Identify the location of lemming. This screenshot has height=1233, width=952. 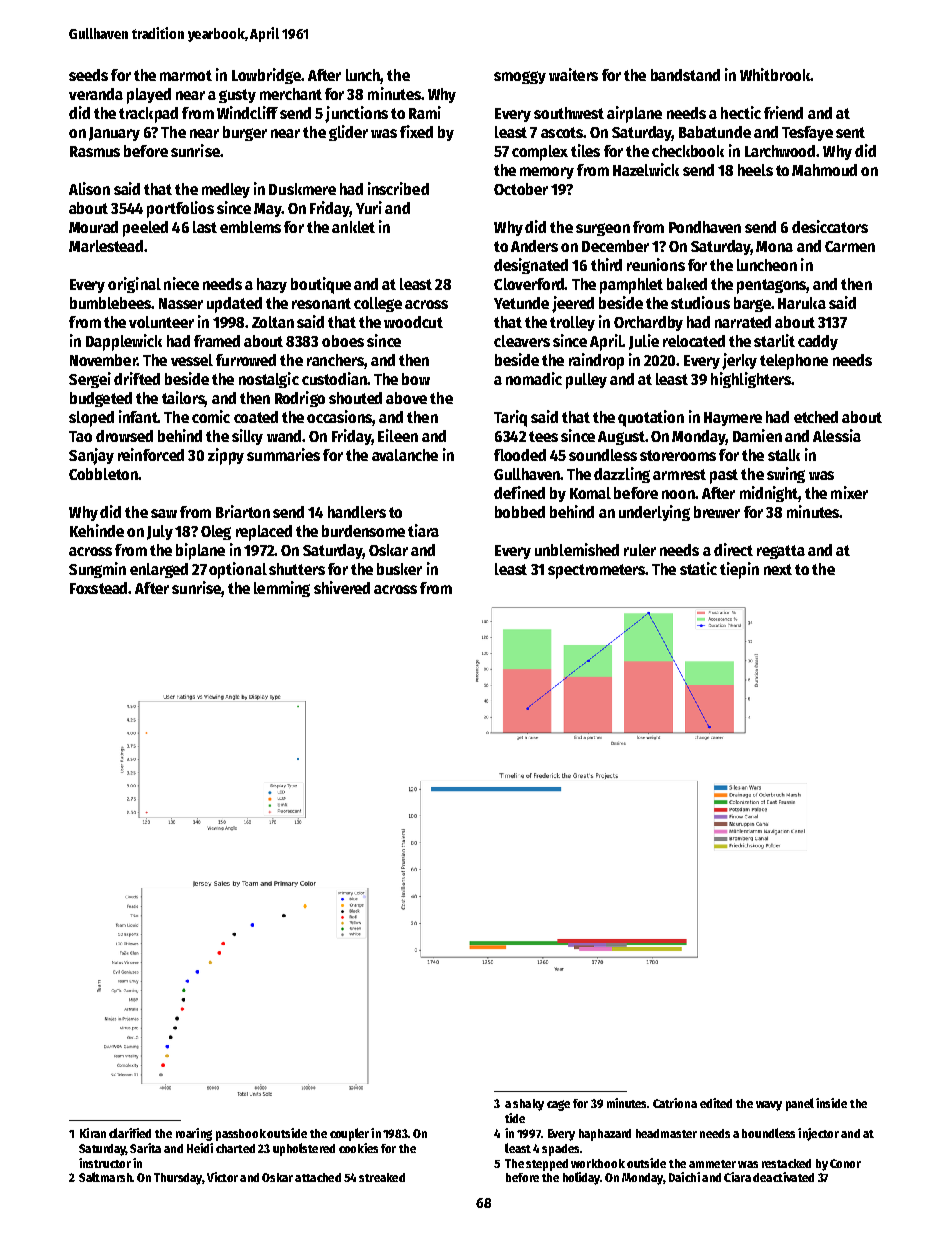
(282, 589).
